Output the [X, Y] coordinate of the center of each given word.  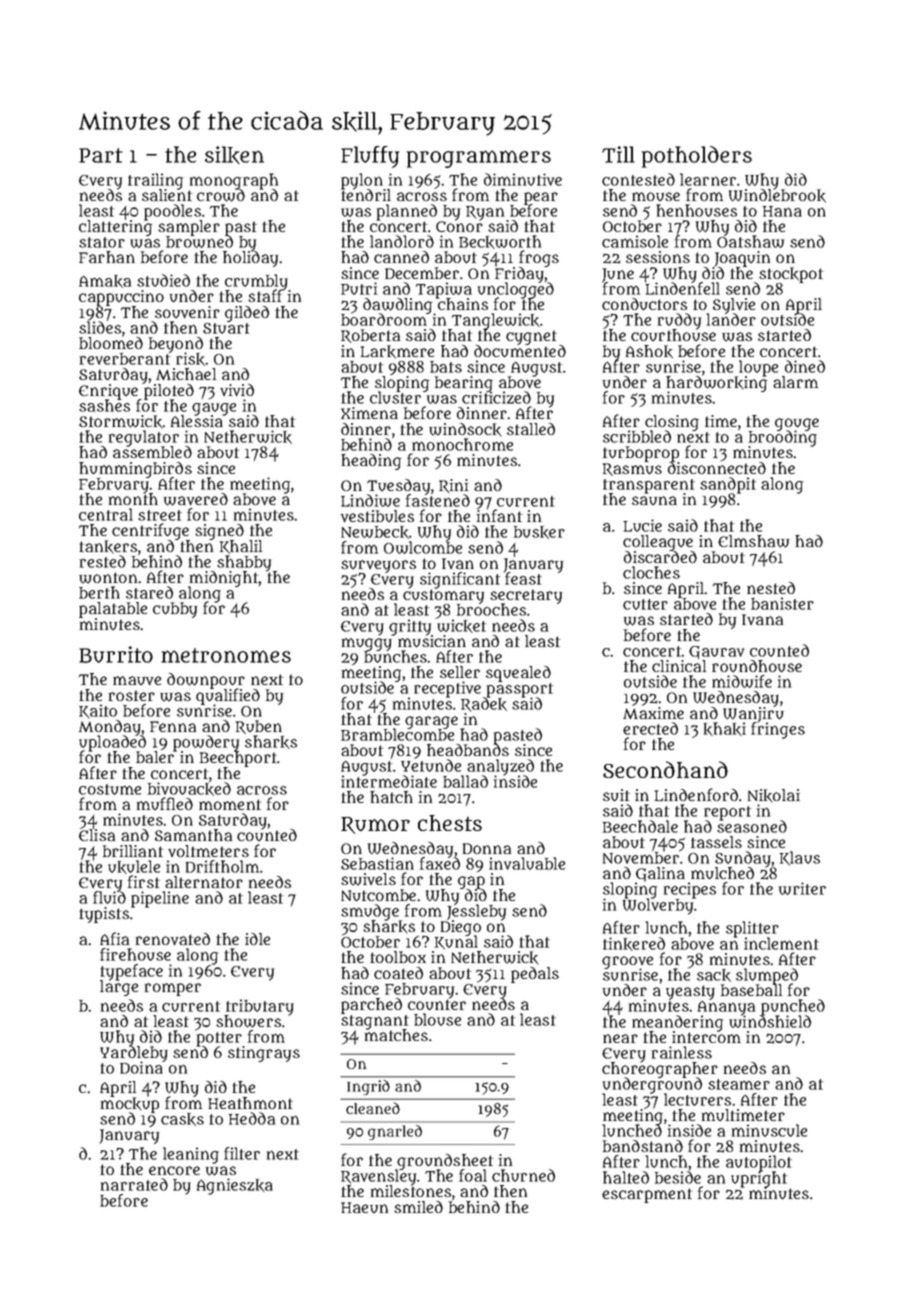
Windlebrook [777, 196]
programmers [479, 159]
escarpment [647, 1195]
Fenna [173, 726]
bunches [395, 657]
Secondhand [665, 769]
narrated [134, 1184]
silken [234, 155]
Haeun [364, 1207]
